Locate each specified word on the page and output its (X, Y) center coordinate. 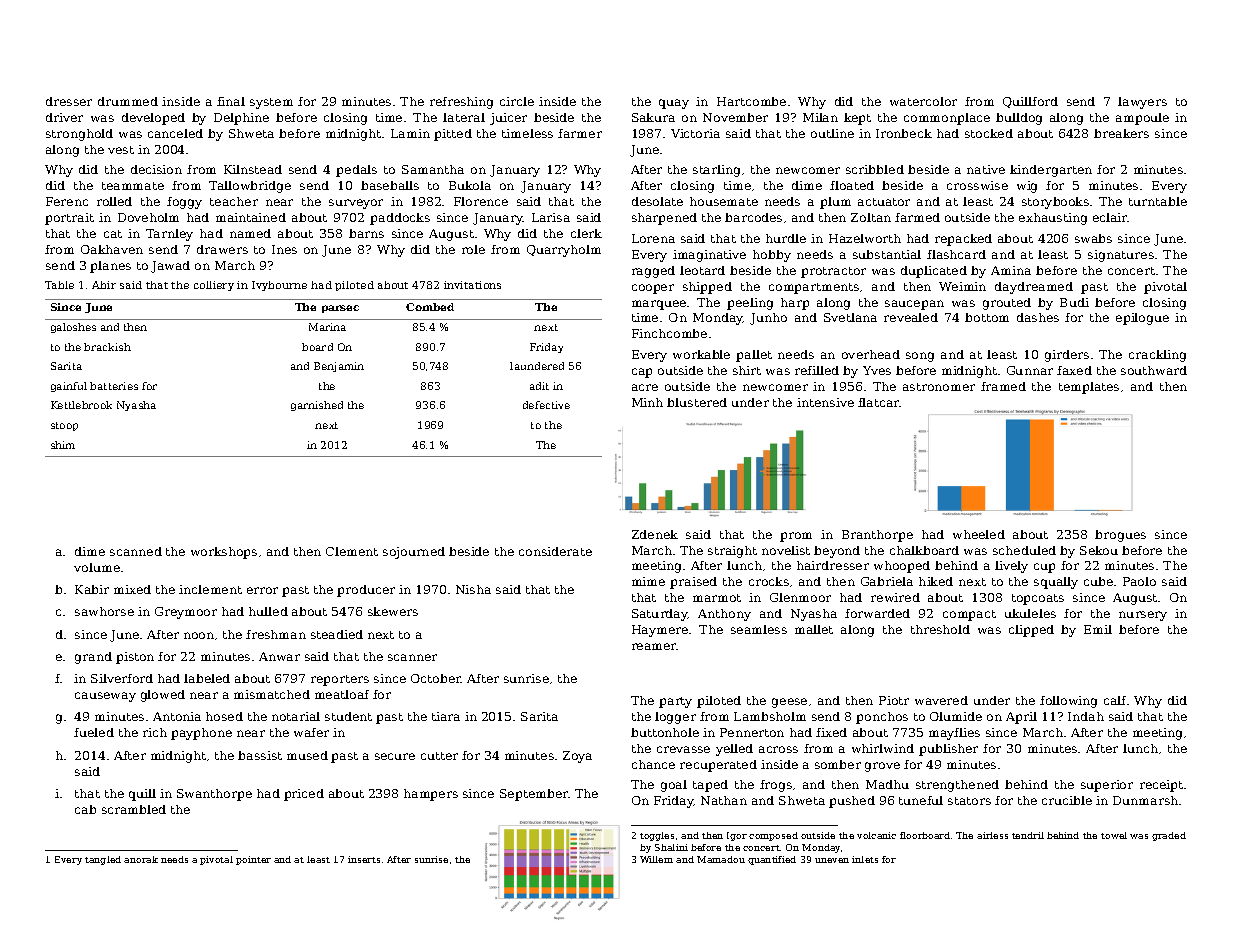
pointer (253, 860)
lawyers (1142, 103)
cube (1098, 581)
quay (674, 104)
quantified (772, 860)
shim (63, 445)
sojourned (414, 553)
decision (156, 169)
